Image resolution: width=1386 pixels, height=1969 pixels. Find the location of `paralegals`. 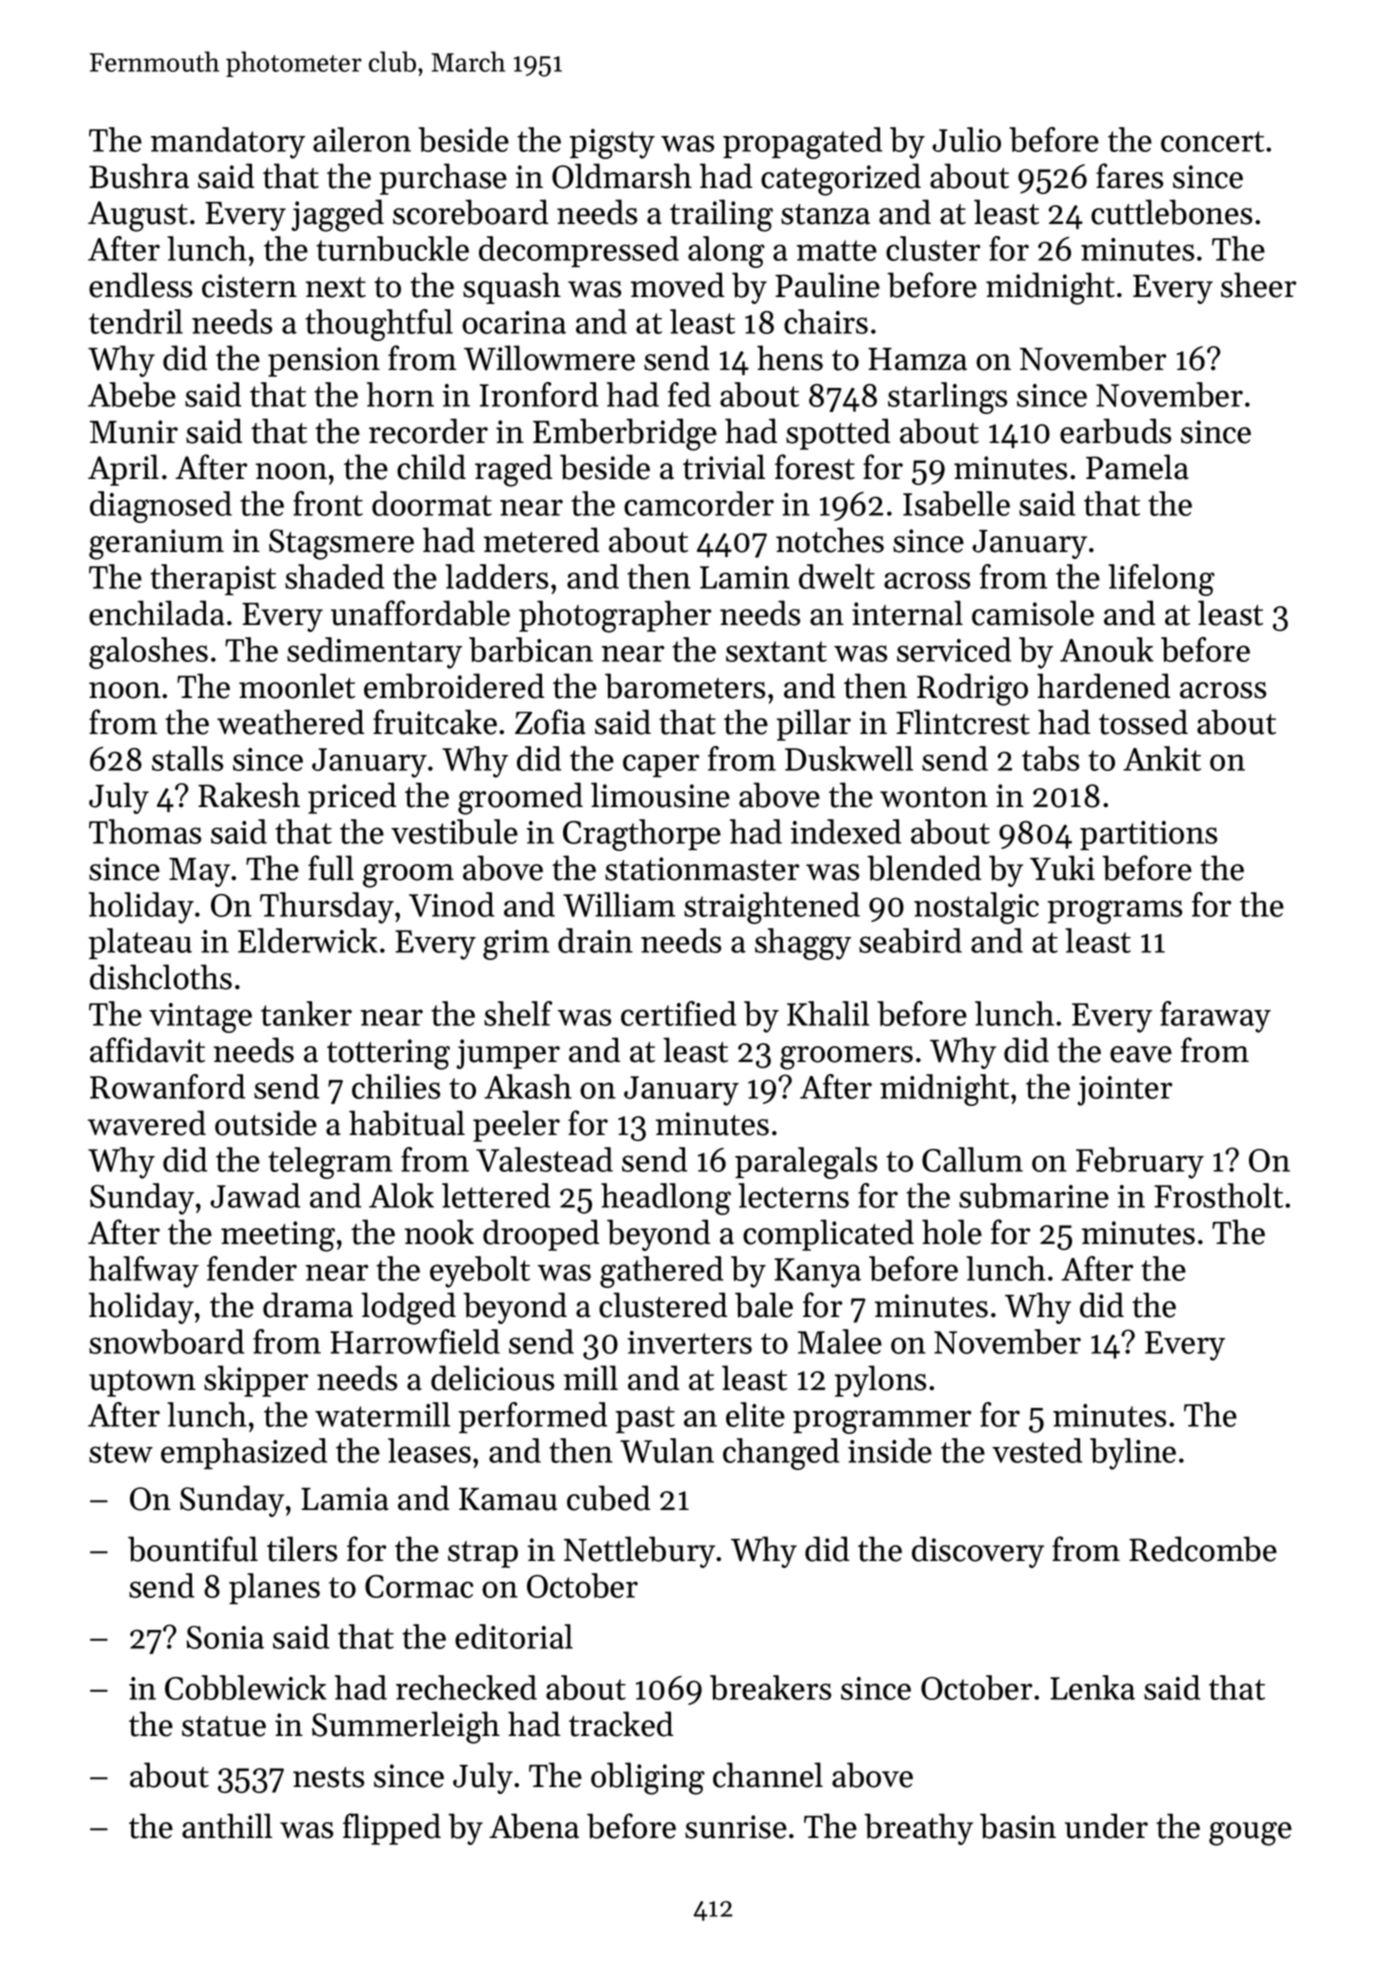

paralegals is located at coordinates (806, 1163).
